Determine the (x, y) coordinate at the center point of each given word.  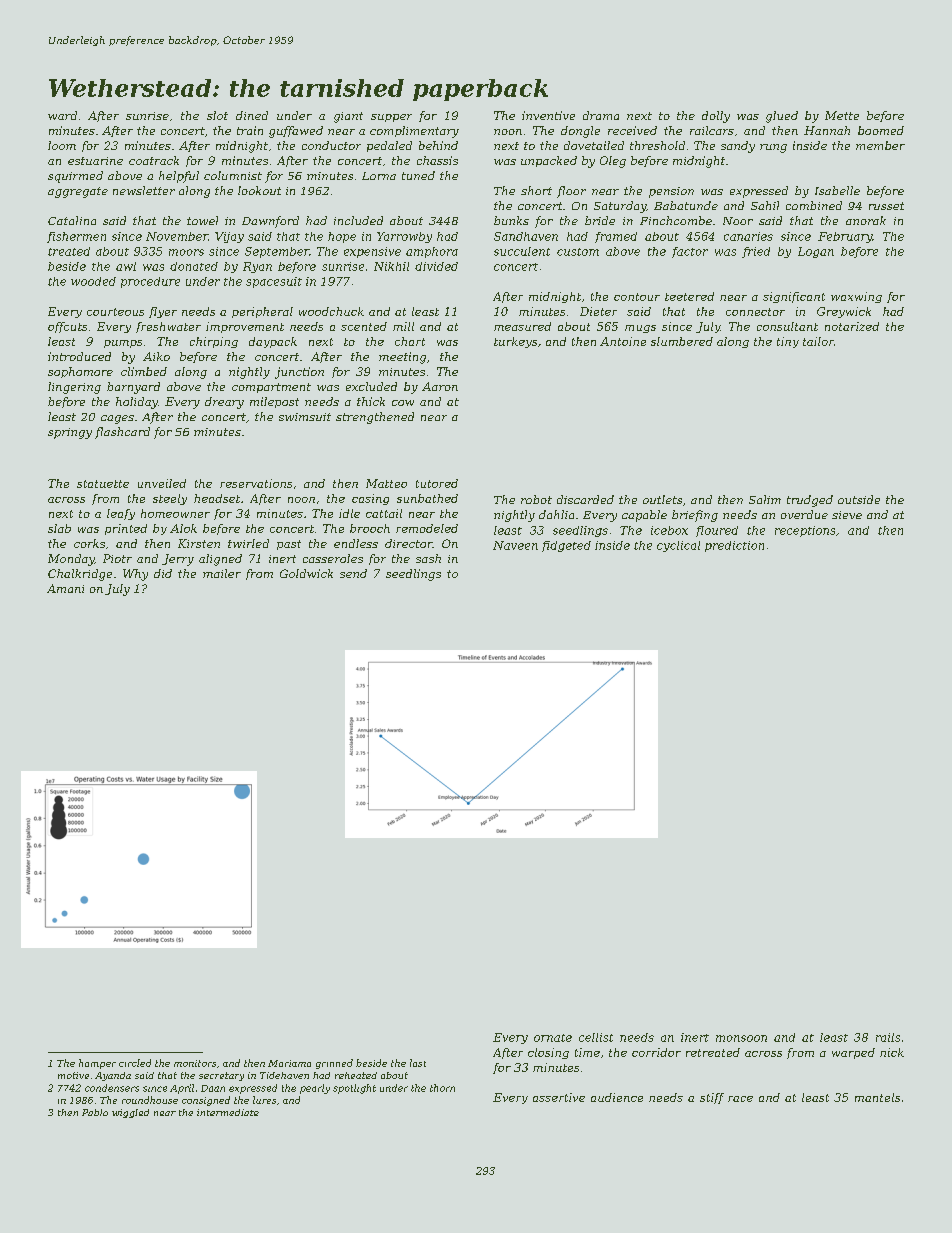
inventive (548, 115)
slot (217, 115)
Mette (842, 115)
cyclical (678, 546)
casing (370, 499)
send (353, 573)
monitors (195, 1063)
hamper (97, 1064)
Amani (65, 588)
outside (859, 499)
